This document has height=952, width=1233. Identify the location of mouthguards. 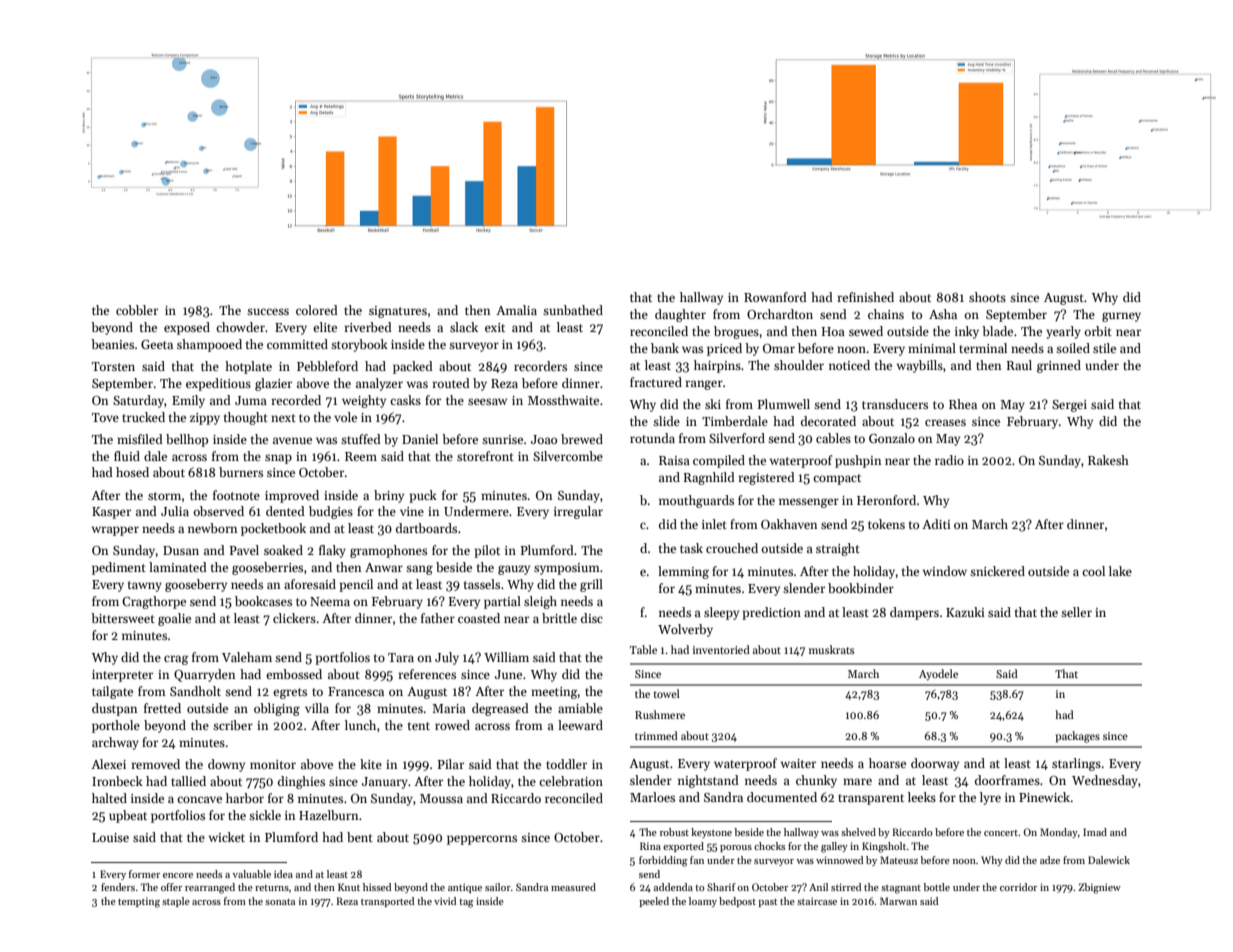
(696, 501).
